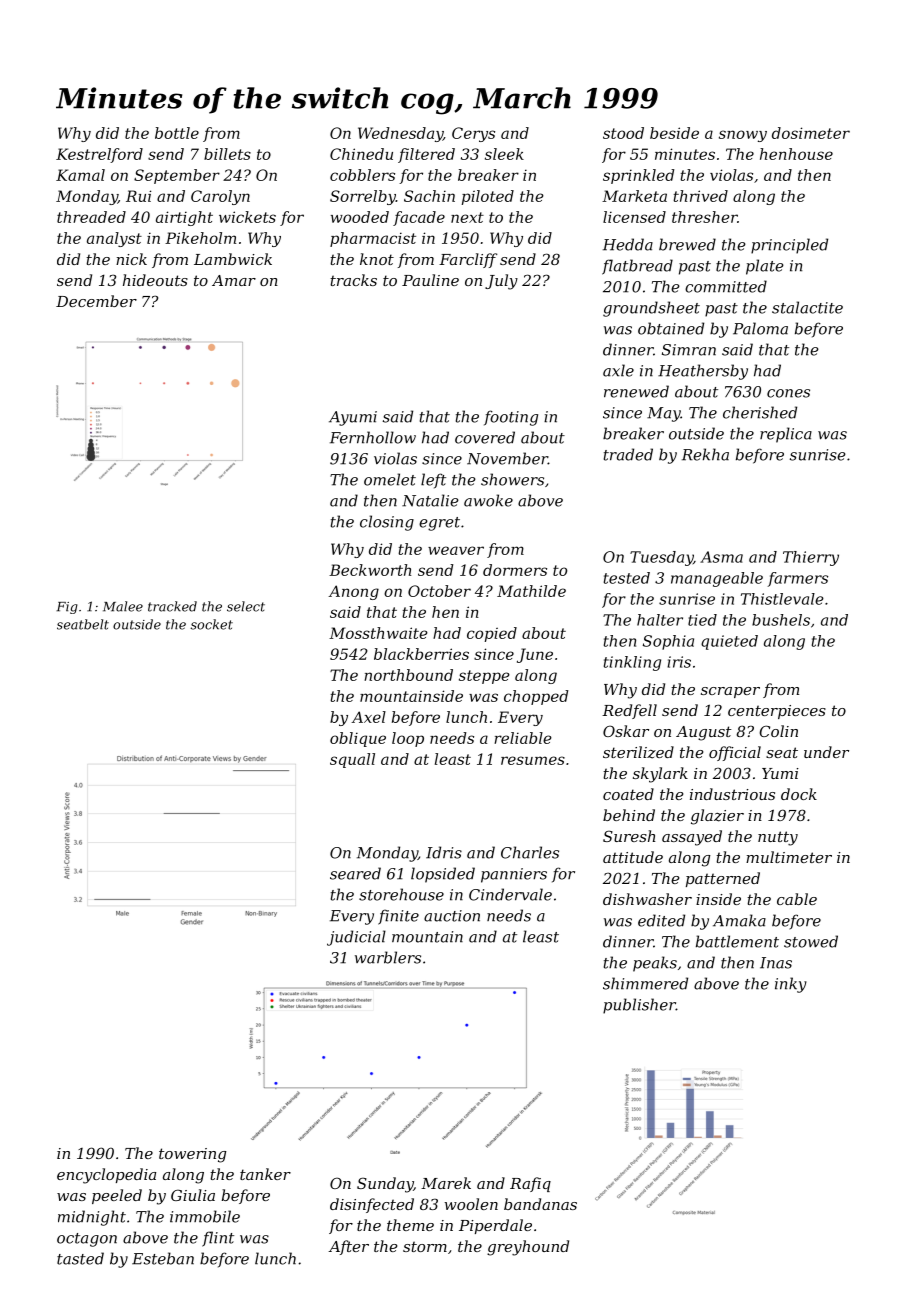 The height and width of the screenshot is (1316, 908). I want to click on chopped, so click(536, 697).
